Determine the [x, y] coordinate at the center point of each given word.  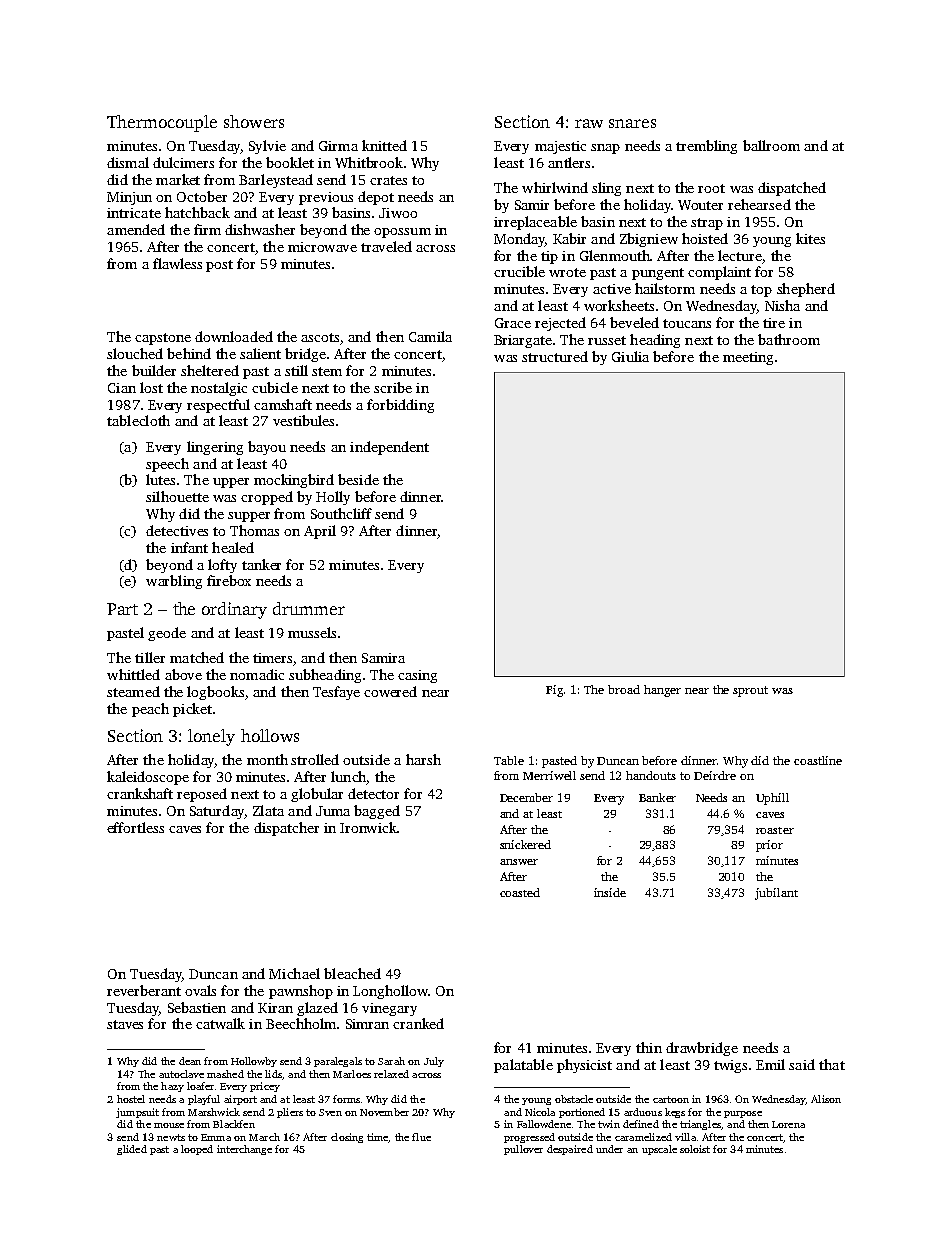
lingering [215, 448]
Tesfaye [336, 693]
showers [254, 121]
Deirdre [715, 775]
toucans [687, 323]
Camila [430, 336]
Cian [122, 388]
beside [358, 479]
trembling [706, 147]
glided [132, 1150]
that [832, 1064]
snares [632, 123]
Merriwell [549, 775]
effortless [135, 827]
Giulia [630, 356]
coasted [520, 892]
